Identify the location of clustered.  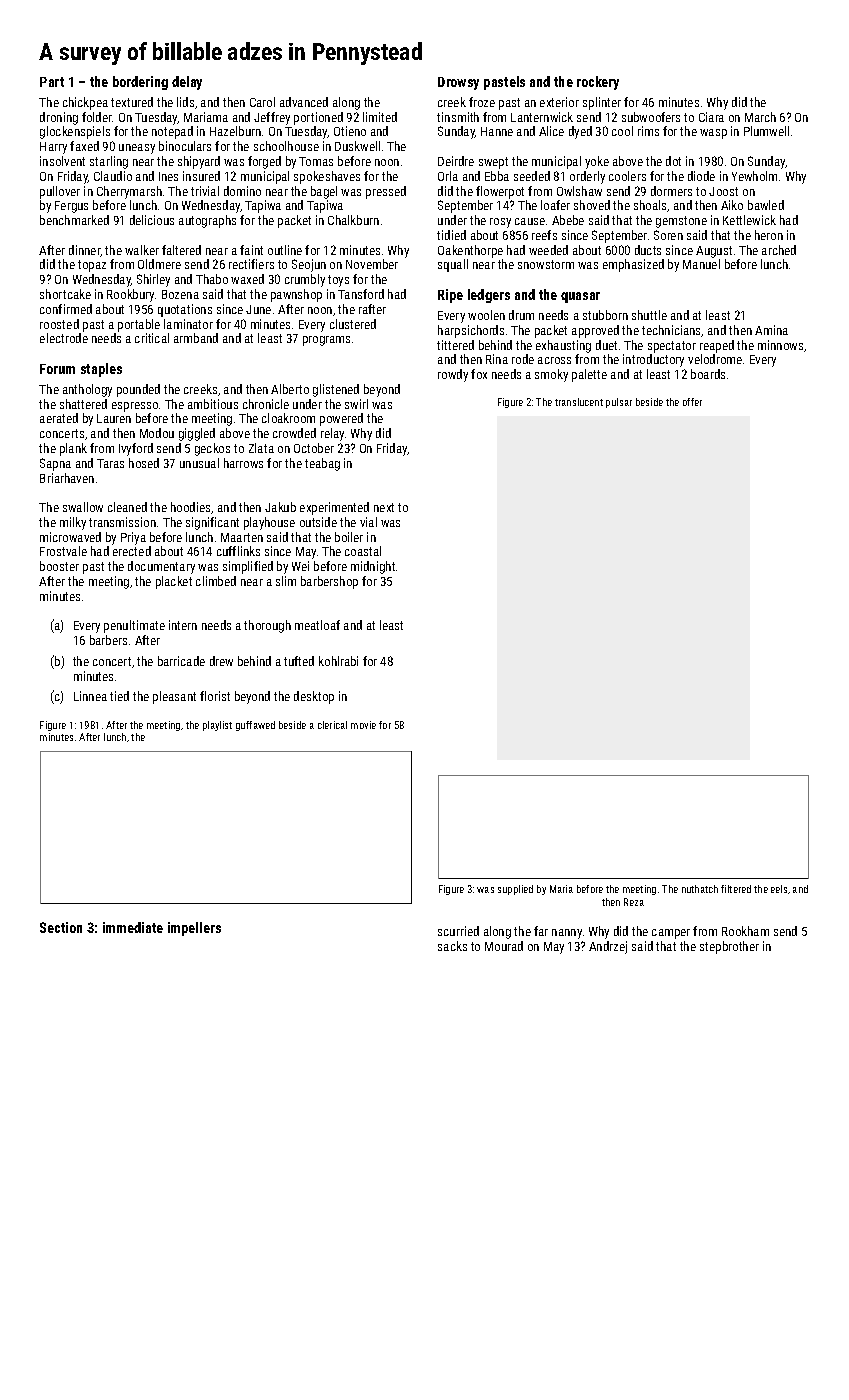
(353, 324).
